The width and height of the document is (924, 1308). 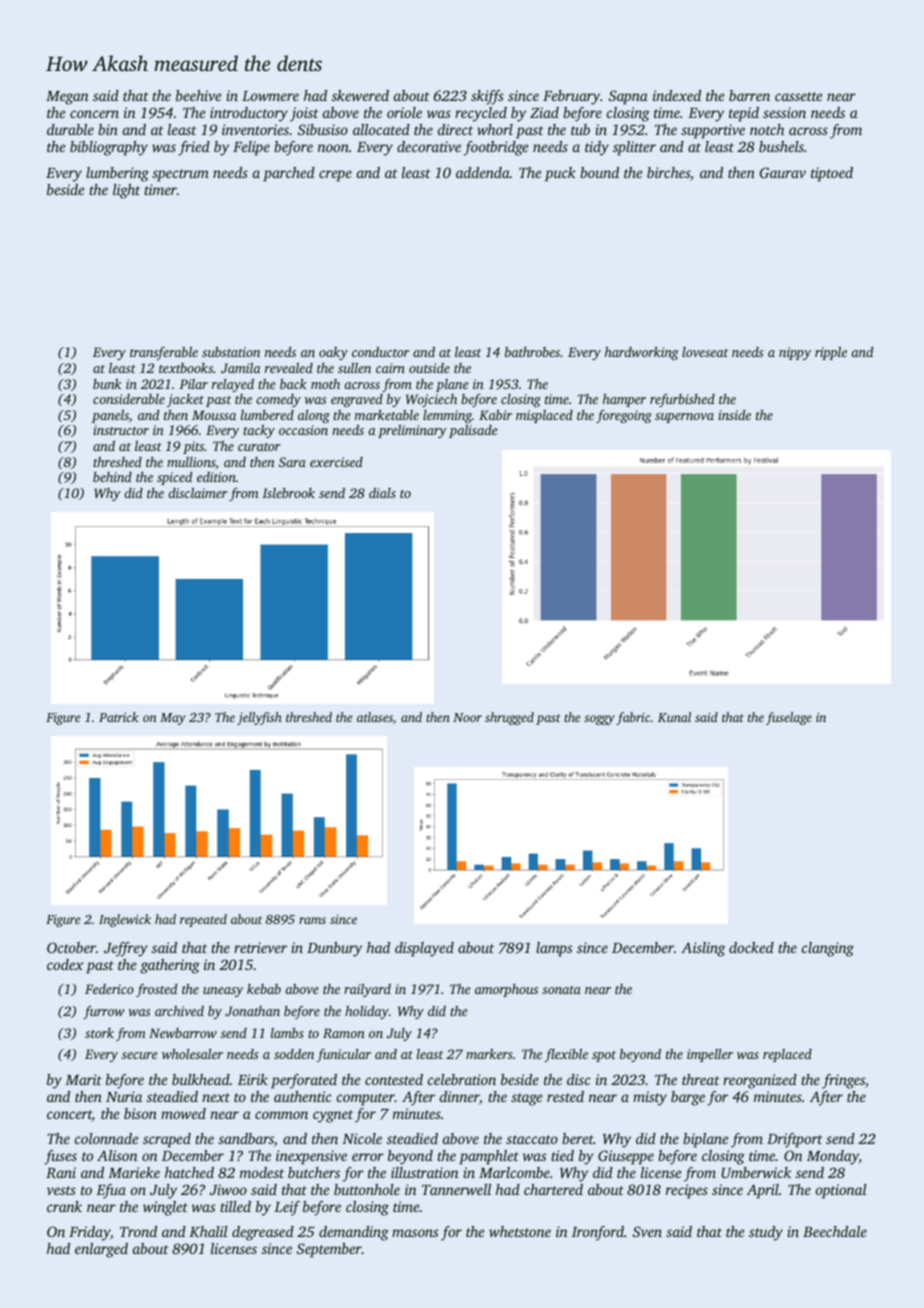 I want to click on enlarged, so click(x=101, y=1250).
